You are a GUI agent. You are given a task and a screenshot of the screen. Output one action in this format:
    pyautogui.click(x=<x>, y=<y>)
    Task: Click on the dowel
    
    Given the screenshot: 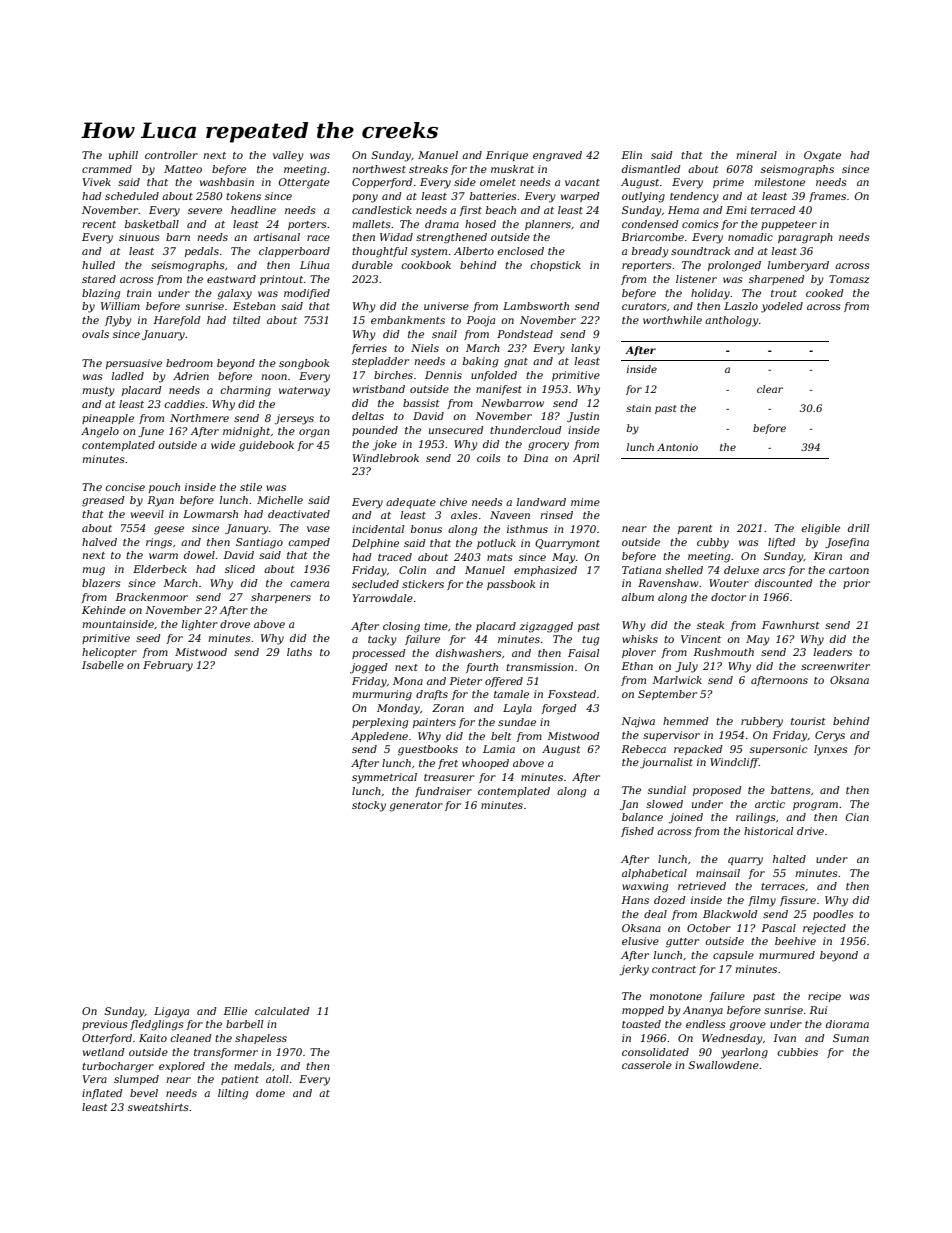 What is the action you would take?
    pyautogui.click(x=199, y=555)
